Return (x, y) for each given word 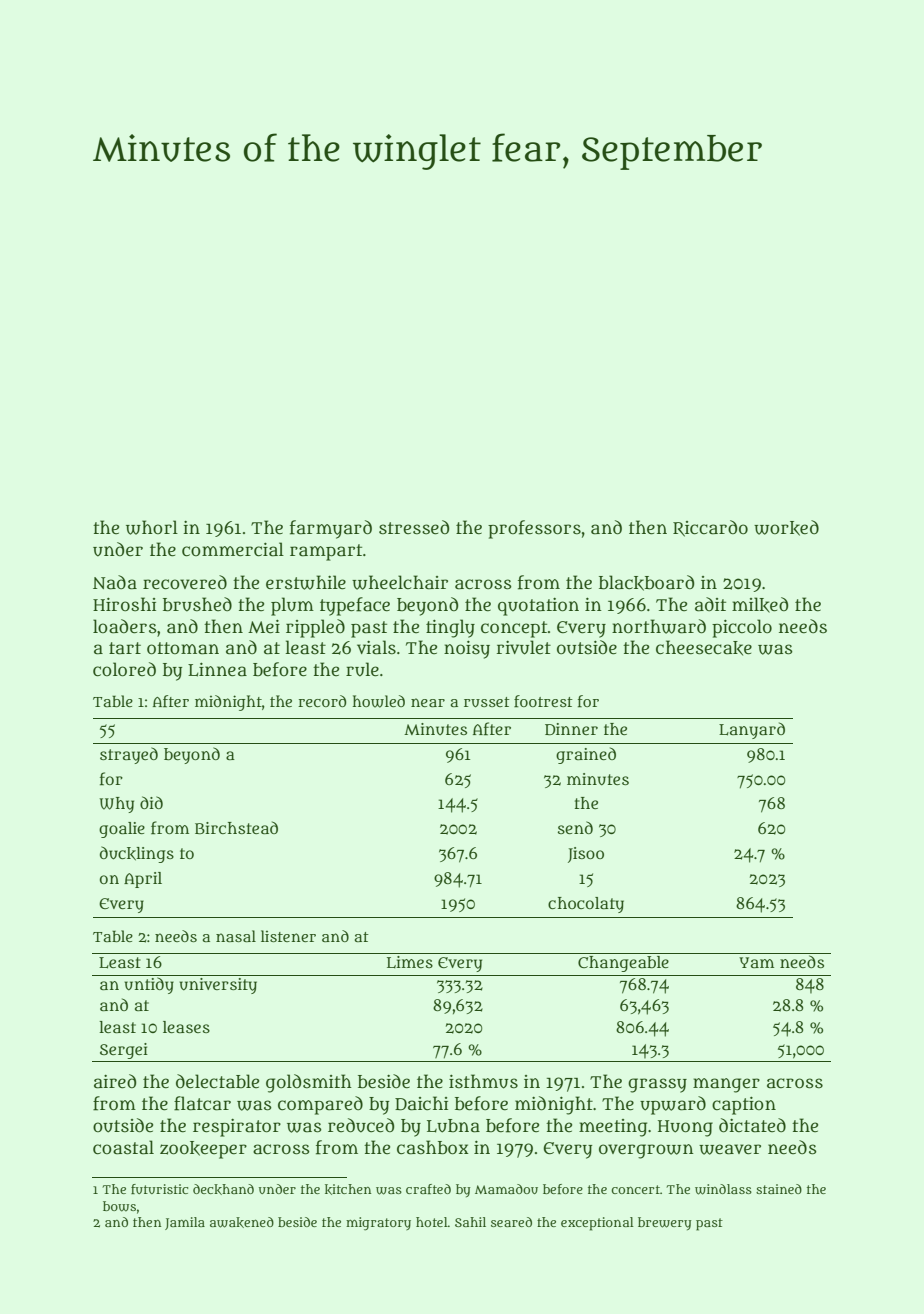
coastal (123, 1147)
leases (186, 1027)
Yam (756, 962)
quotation (538, 607)
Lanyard (752, 730)
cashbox (433, 1147)
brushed (197, 604)
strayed (129, 755)
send (575, 827)
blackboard (646, 583)
